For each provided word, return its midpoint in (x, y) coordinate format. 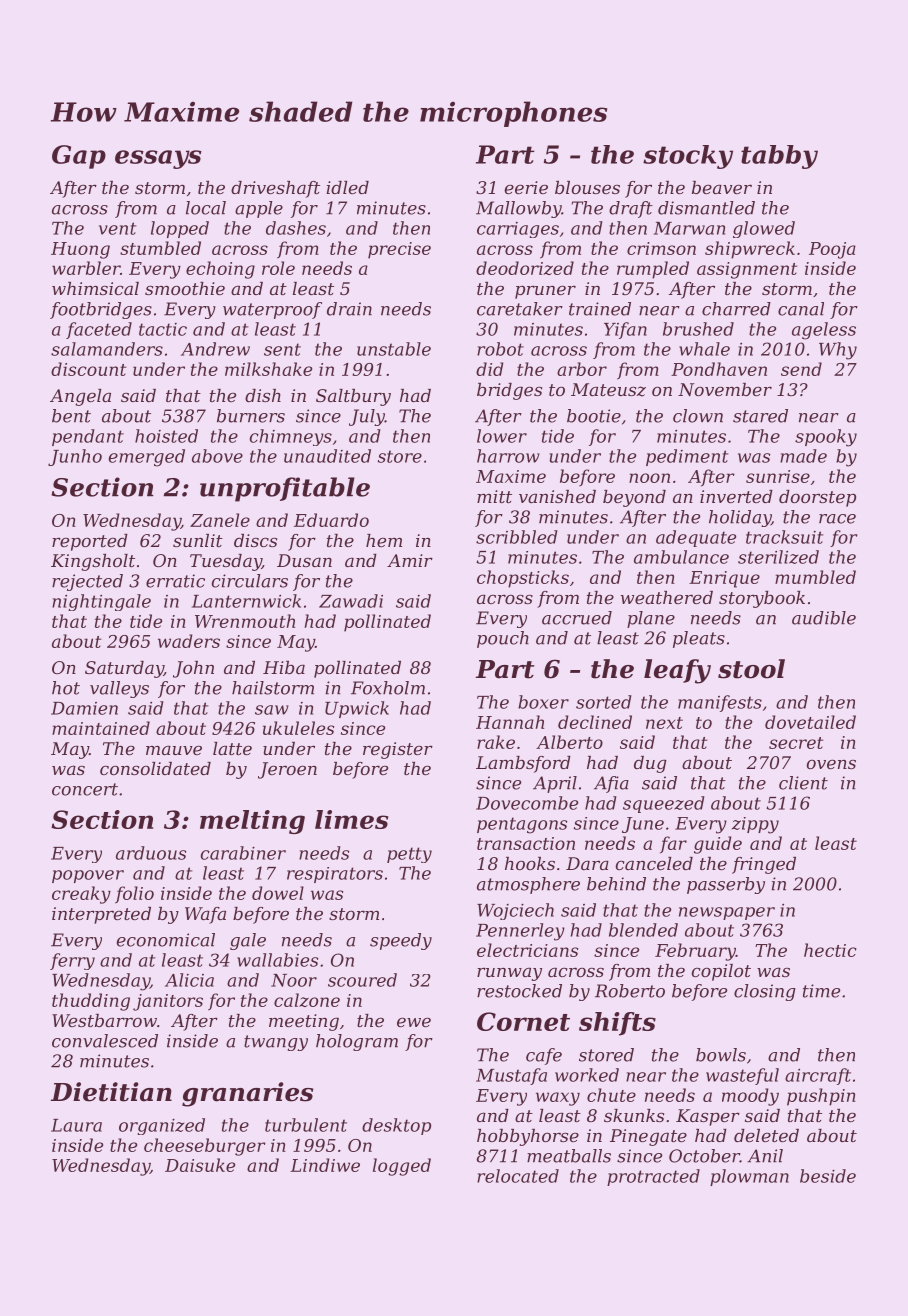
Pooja (832, 250)
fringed (764, 865)
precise (399, 250)
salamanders (107, 349)
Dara (587, 863)
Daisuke (200, 1165)
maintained (101, 728)
